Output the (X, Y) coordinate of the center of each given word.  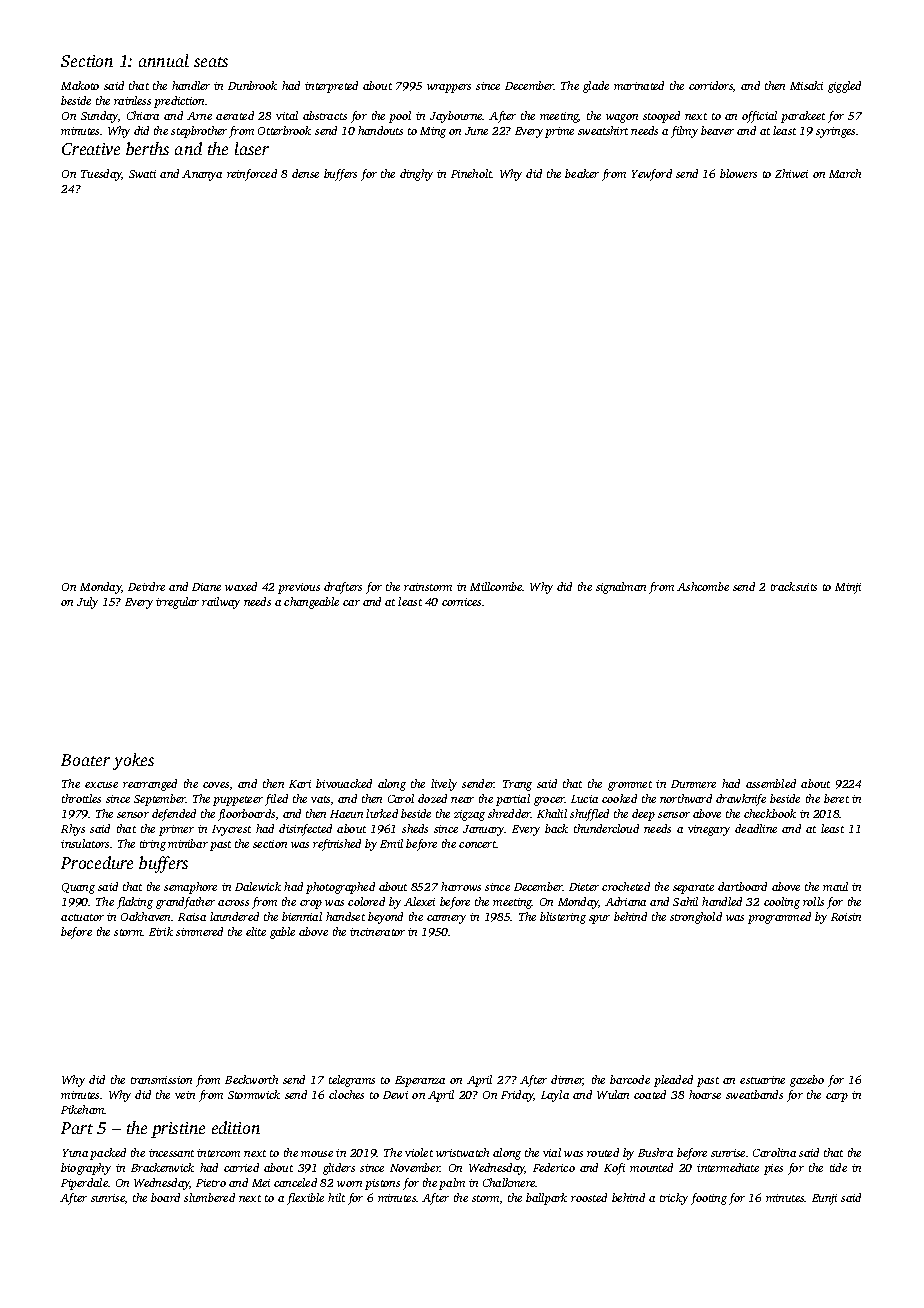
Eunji (824, 1199)
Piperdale (84, 1184)
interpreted (331, 87)
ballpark (546, 1199)
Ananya (202, 175)
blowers (738, 173)
